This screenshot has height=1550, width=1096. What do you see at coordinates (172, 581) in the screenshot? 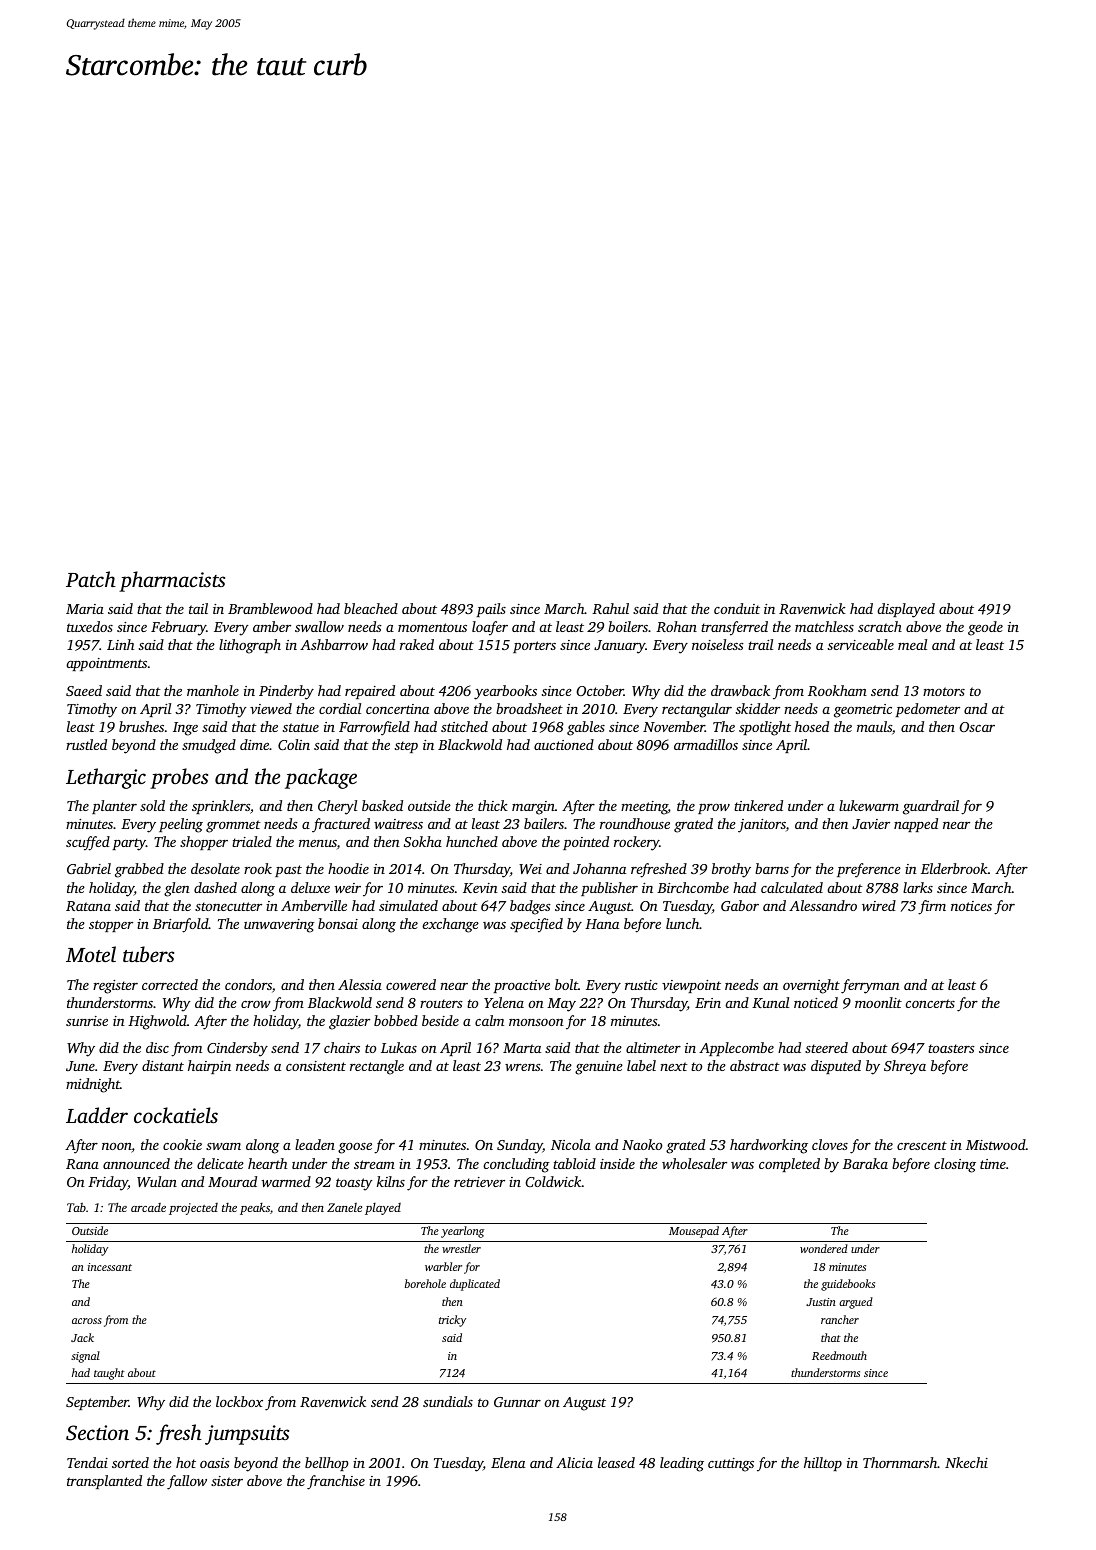
I see `pharmacists` at bounding box center [172, 581].
